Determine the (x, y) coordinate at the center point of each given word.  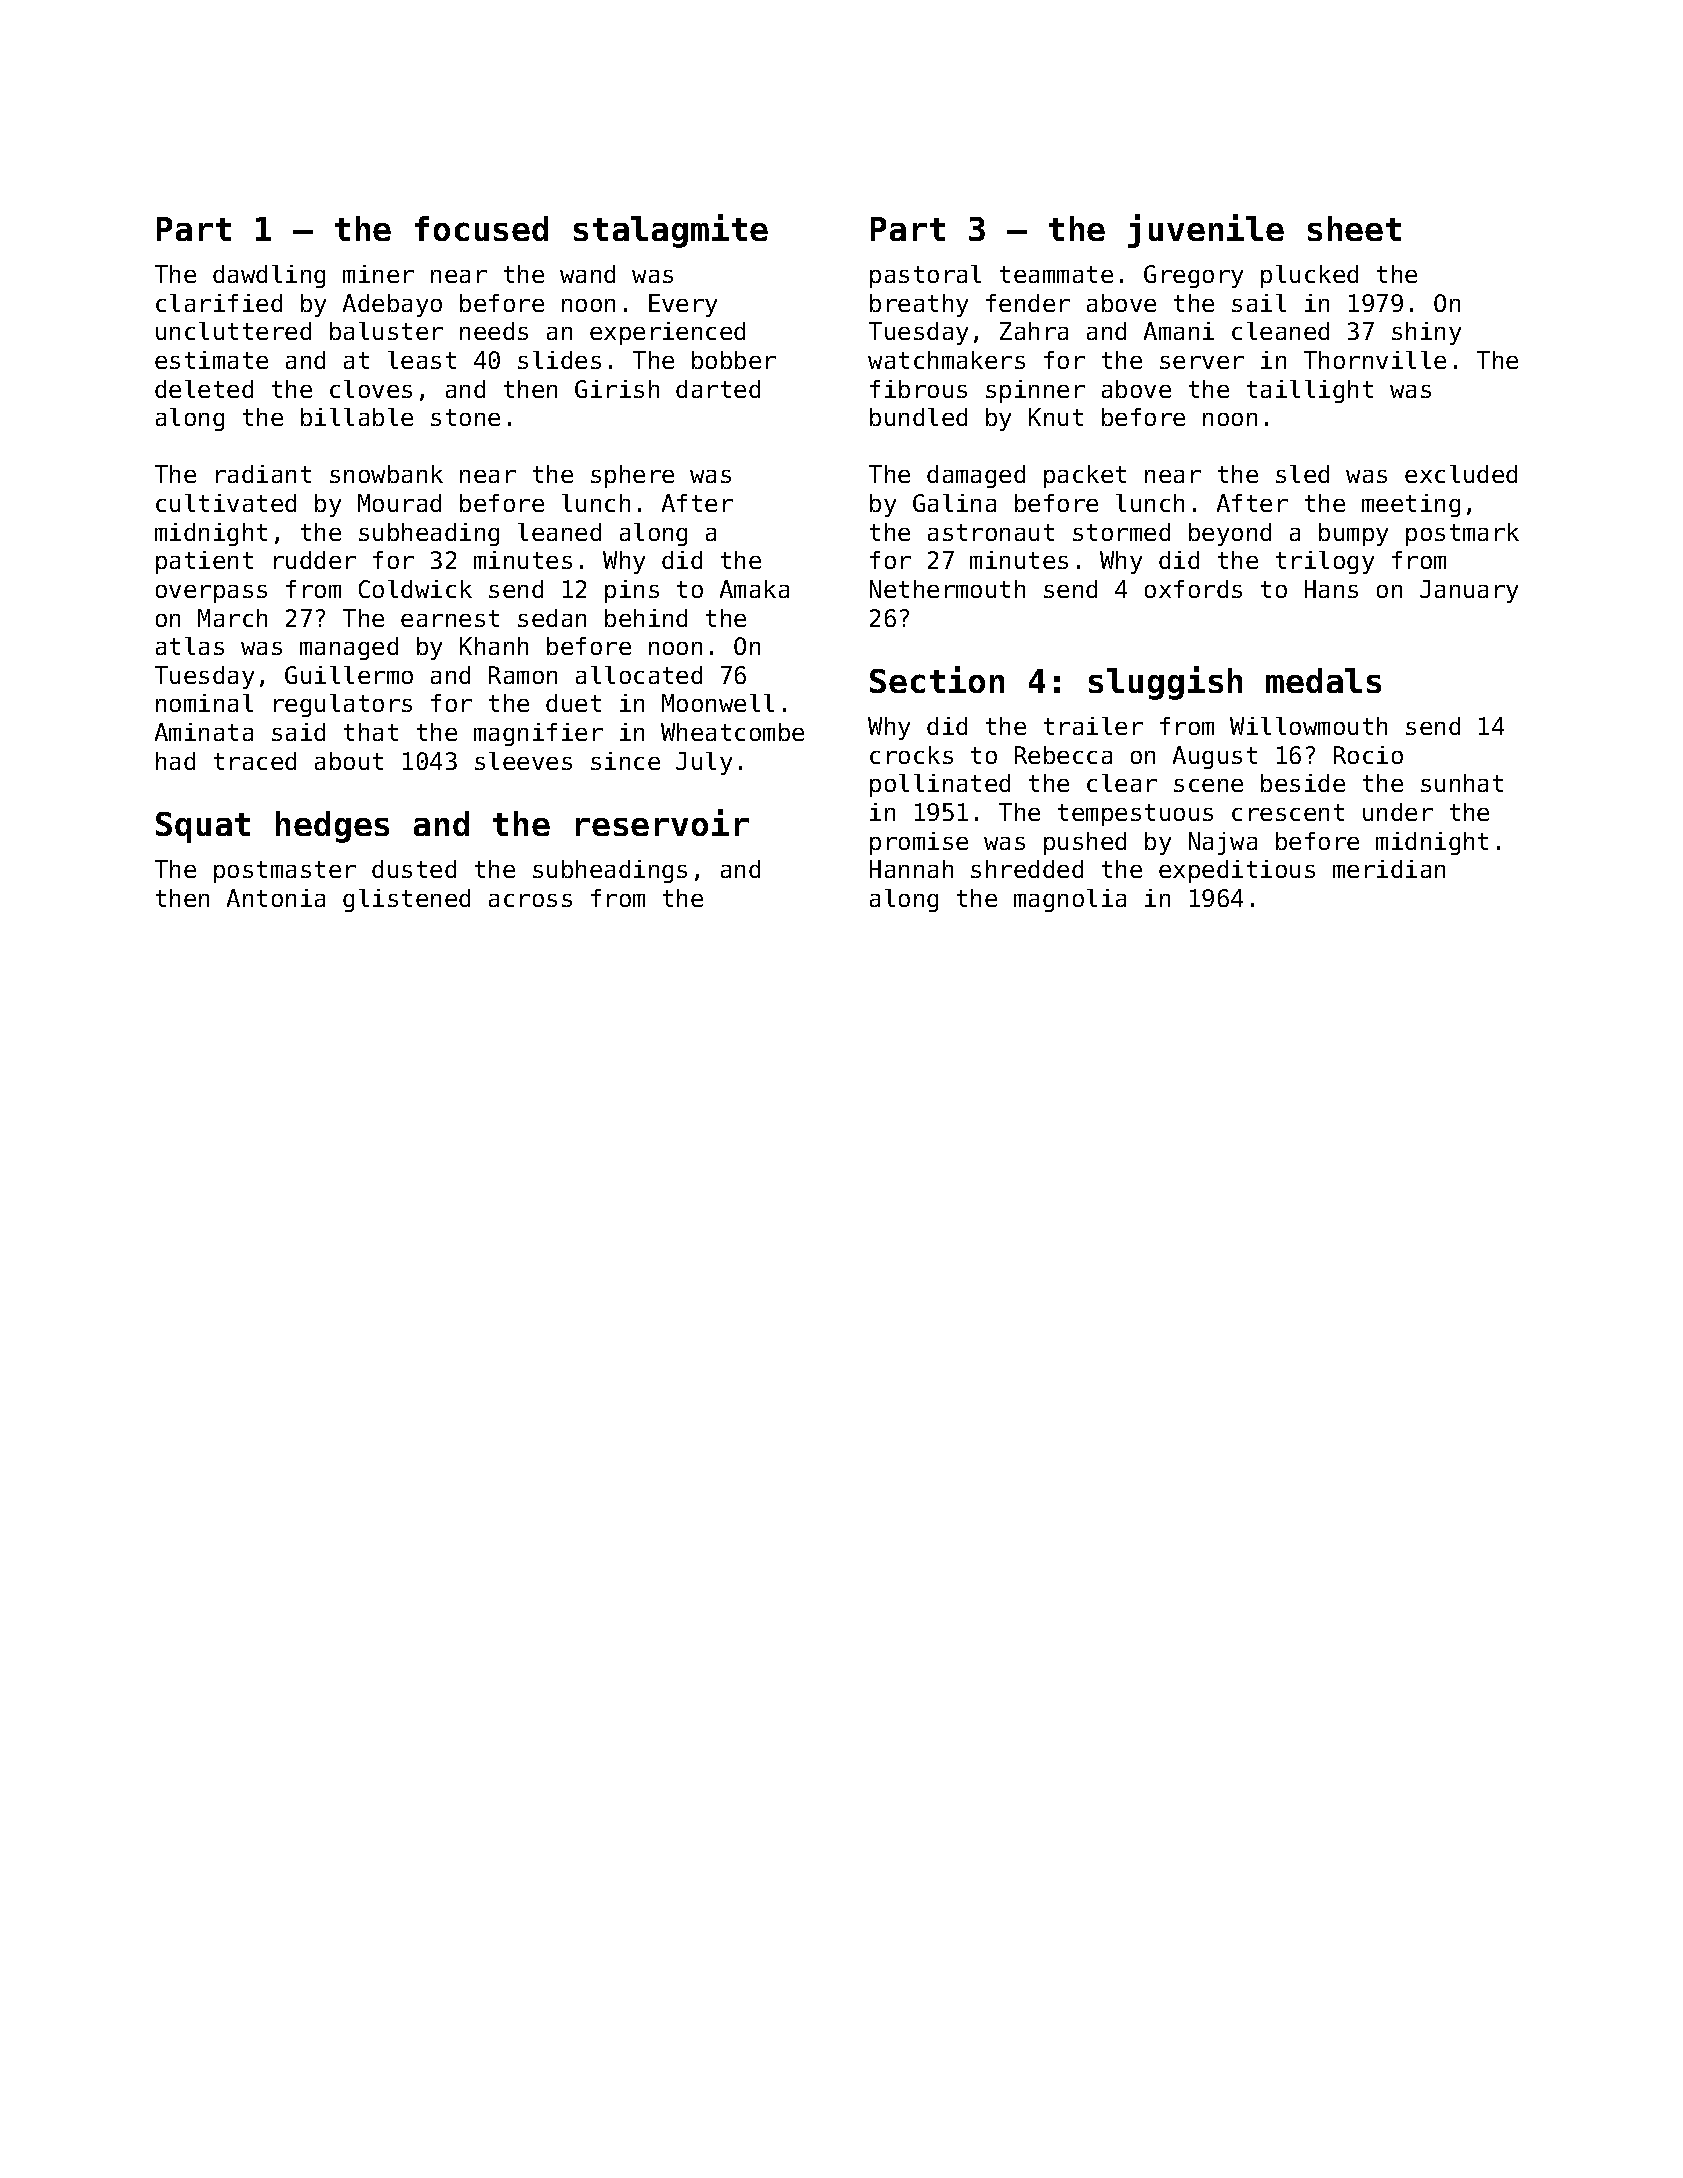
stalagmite (671, 231)
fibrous (918, 389)
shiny (1426, 333)
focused (481, 228)
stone (465, 417)
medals (1323, 680)
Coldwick (415, 589)
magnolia (1070, 900)
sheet (1354, 228)
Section (937, 679)
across (530, 900)
